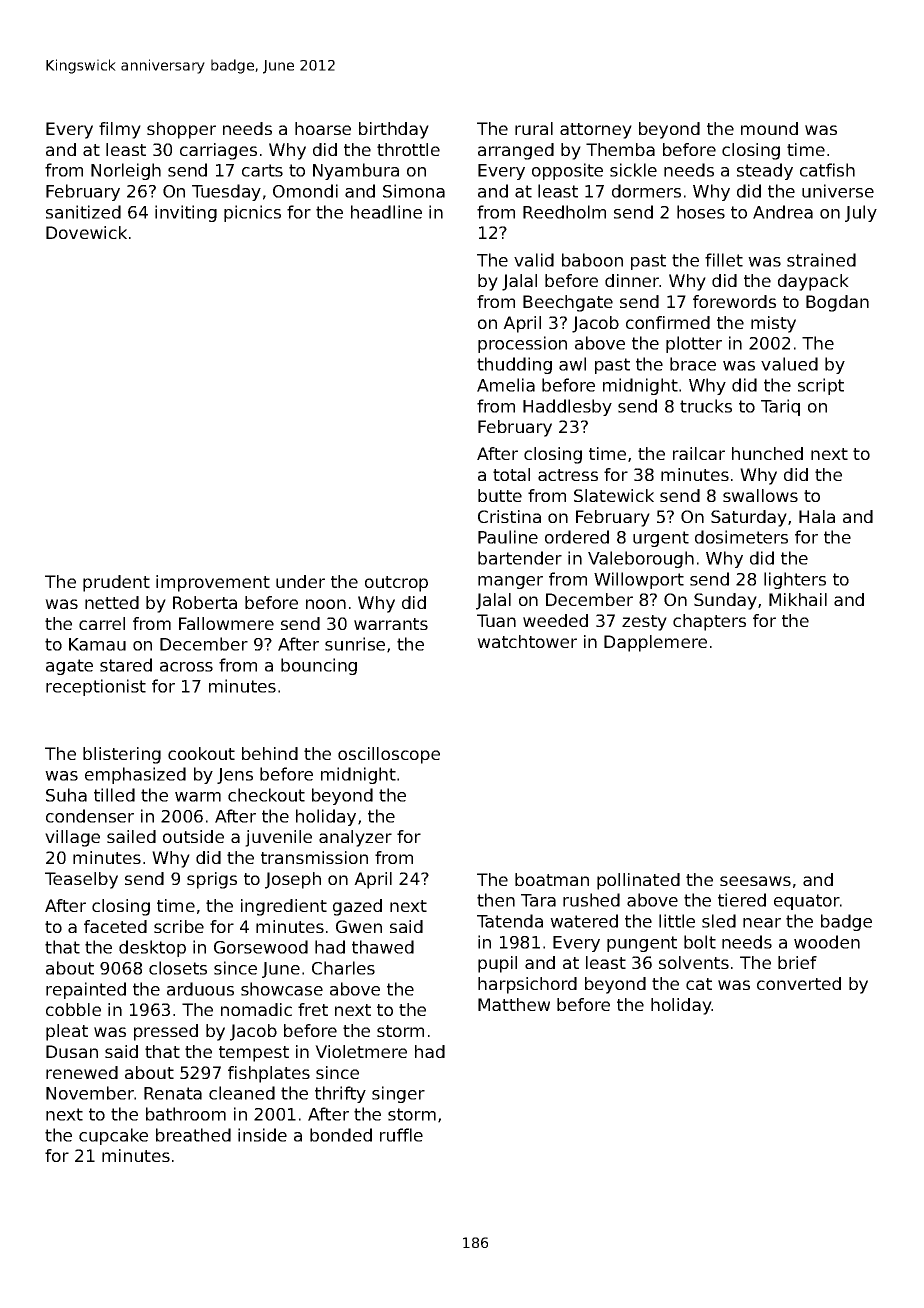 Image resolution: width=924 pixels, height=1308 pixels. What do you see at coordinates (861, 213) in the screenshot?
I see `July` at bounding box center [861, 213].
